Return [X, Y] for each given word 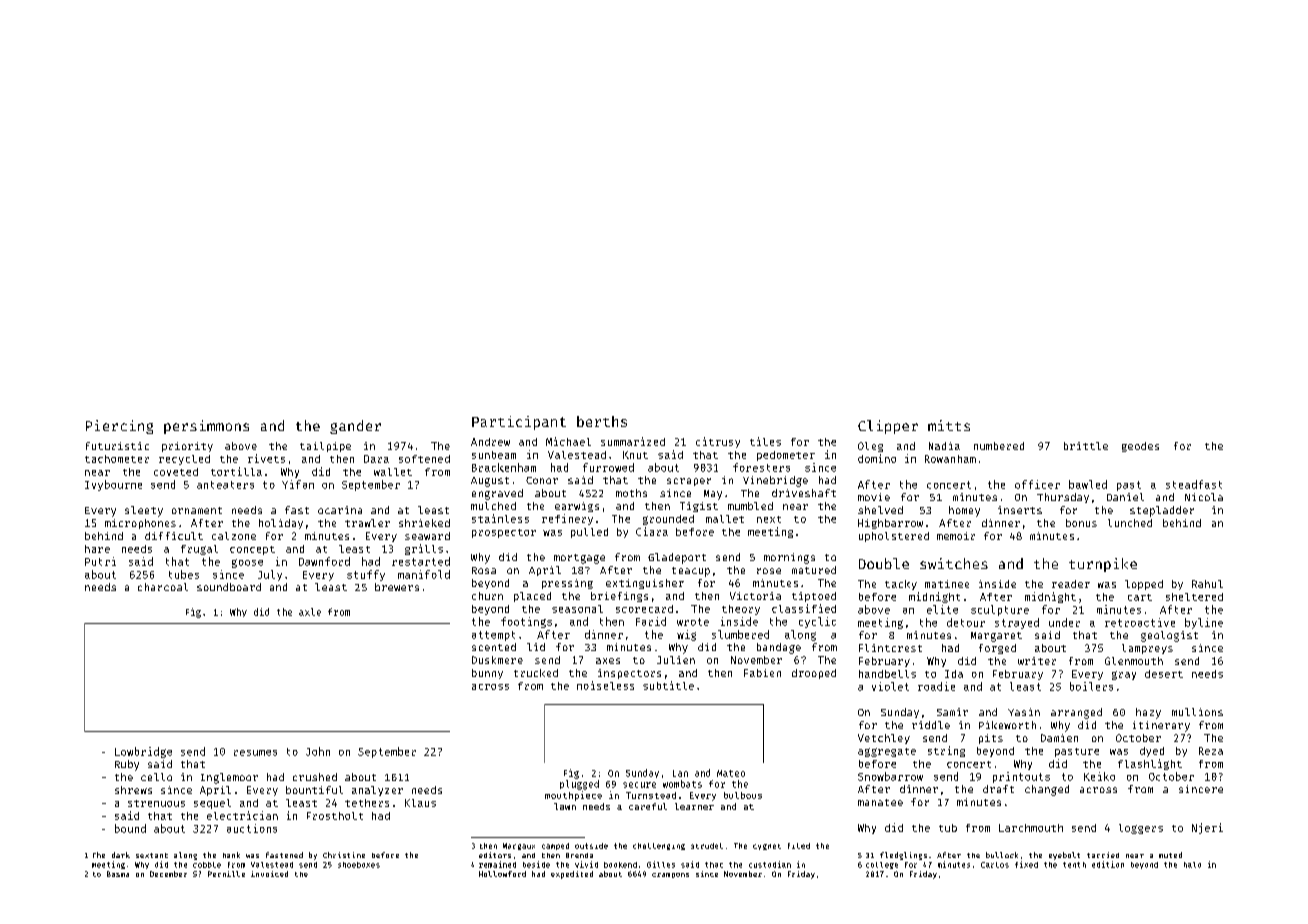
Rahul [1207, 584]
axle [310, 612]
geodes [1140, 447]
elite [942, 609]
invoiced [269, 874]
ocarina [340, 510]
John [318, 751]
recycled [184, 460]
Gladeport [677, 558]
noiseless [605, 685]
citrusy [718, 442]
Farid [651, 621]
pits [991, 739]
